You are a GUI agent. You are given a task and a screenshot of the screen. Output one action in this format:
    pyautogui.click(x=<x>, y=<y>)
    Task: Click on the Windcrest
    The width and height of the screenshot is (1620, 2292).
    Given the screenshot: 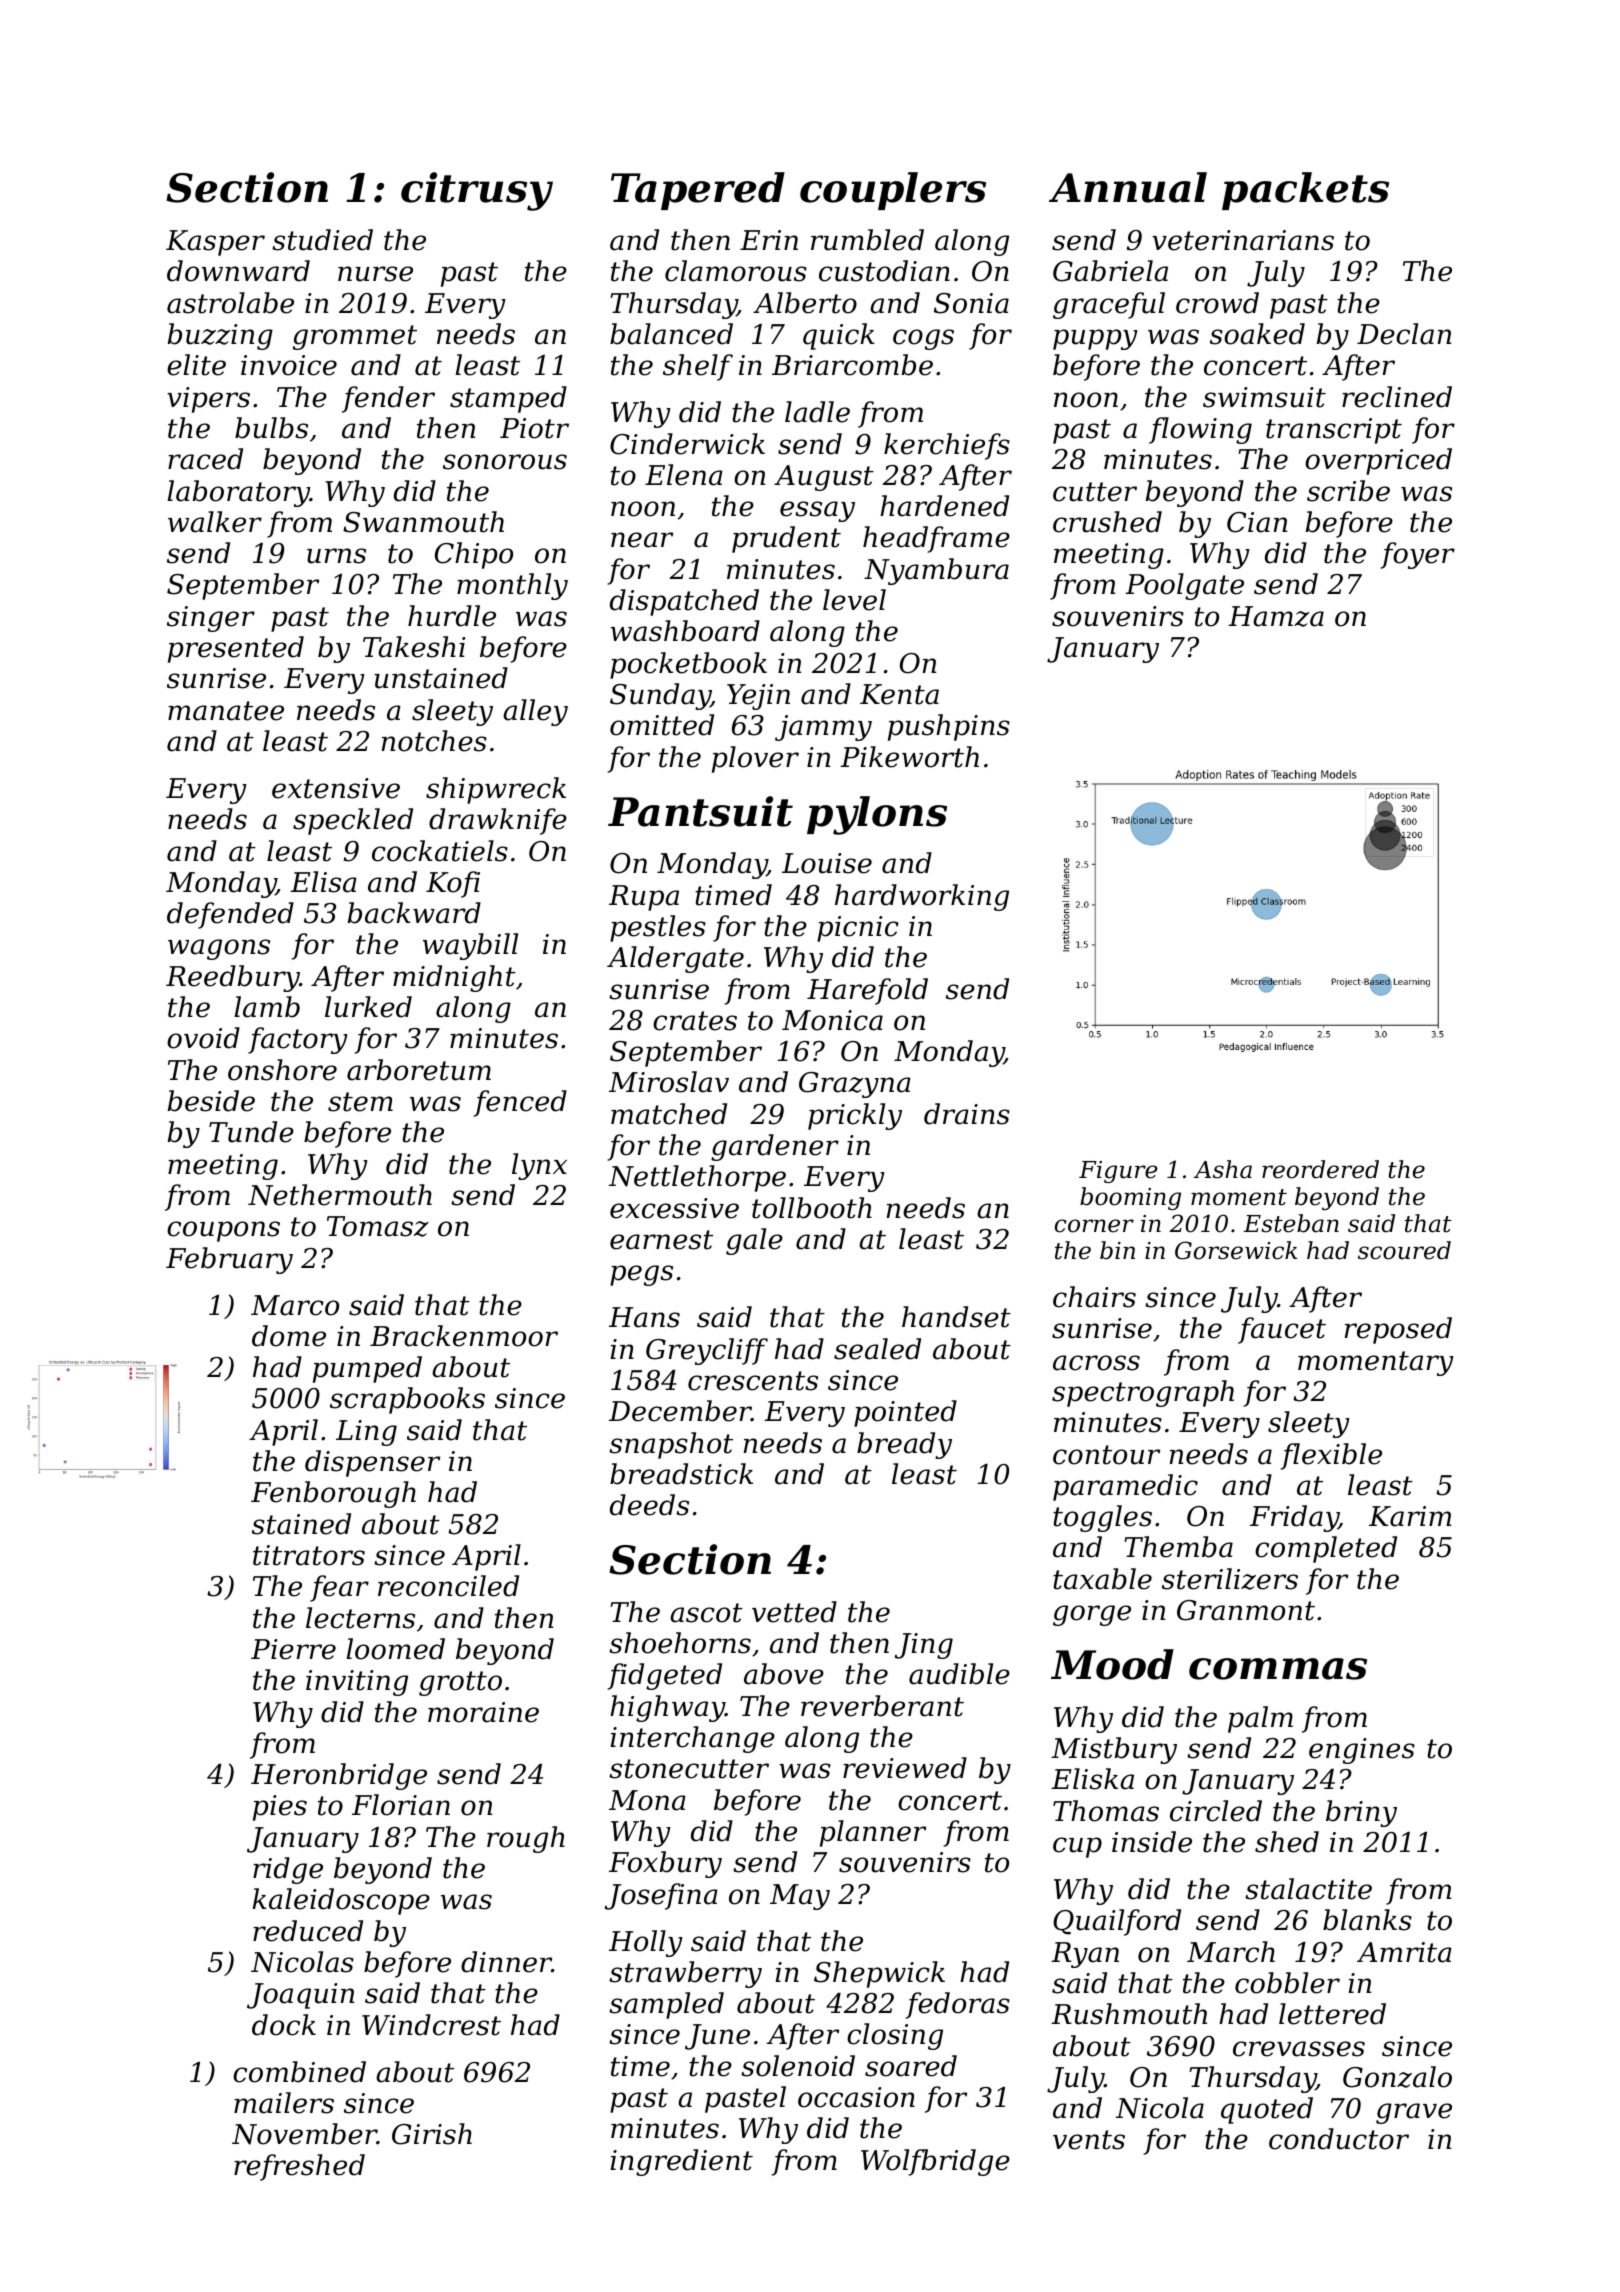 What is the action you would take?
    pyautogui.click(x=431, y=2025)
